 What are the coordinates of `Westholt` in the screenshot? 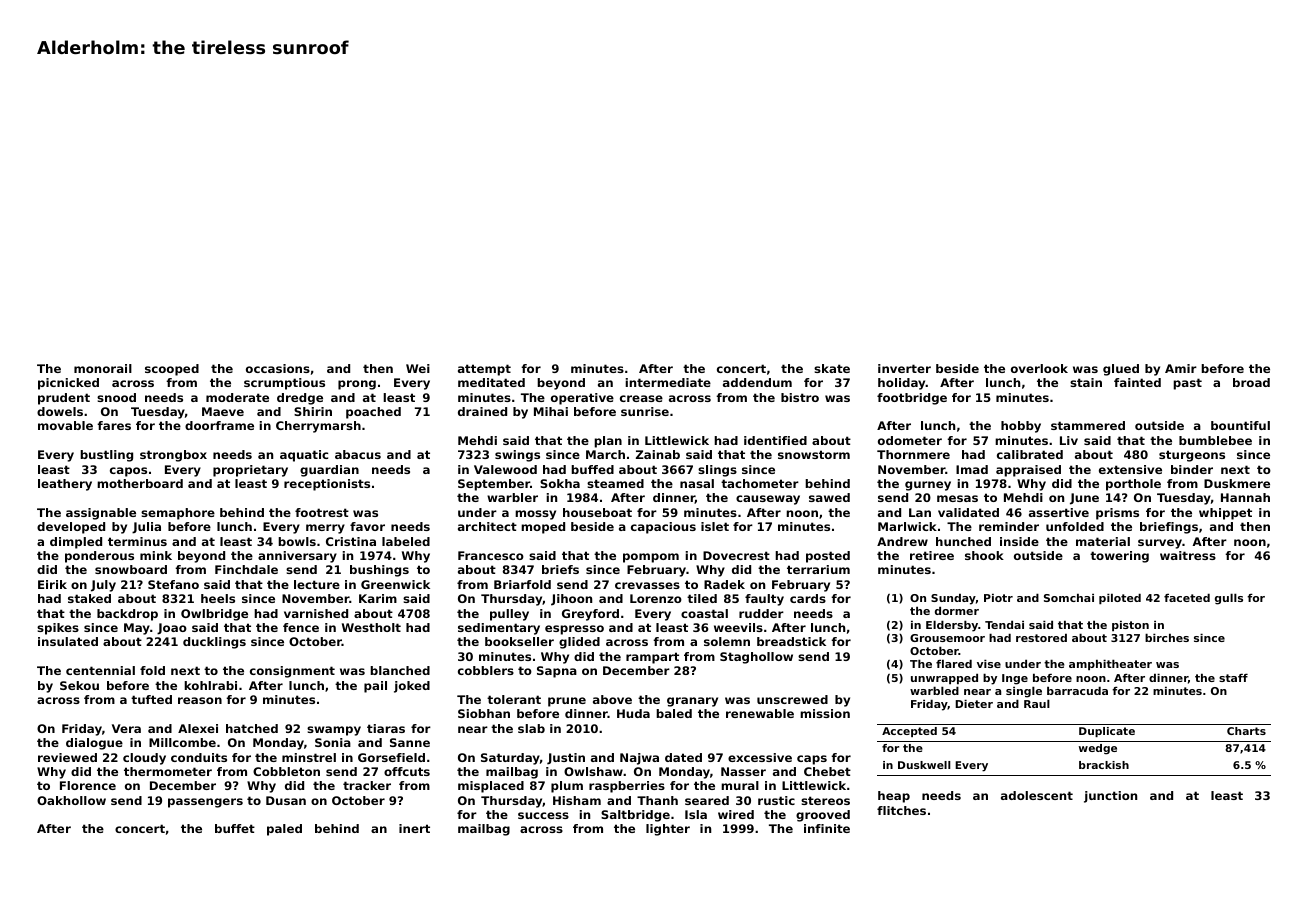 It's located at (371, 627).
